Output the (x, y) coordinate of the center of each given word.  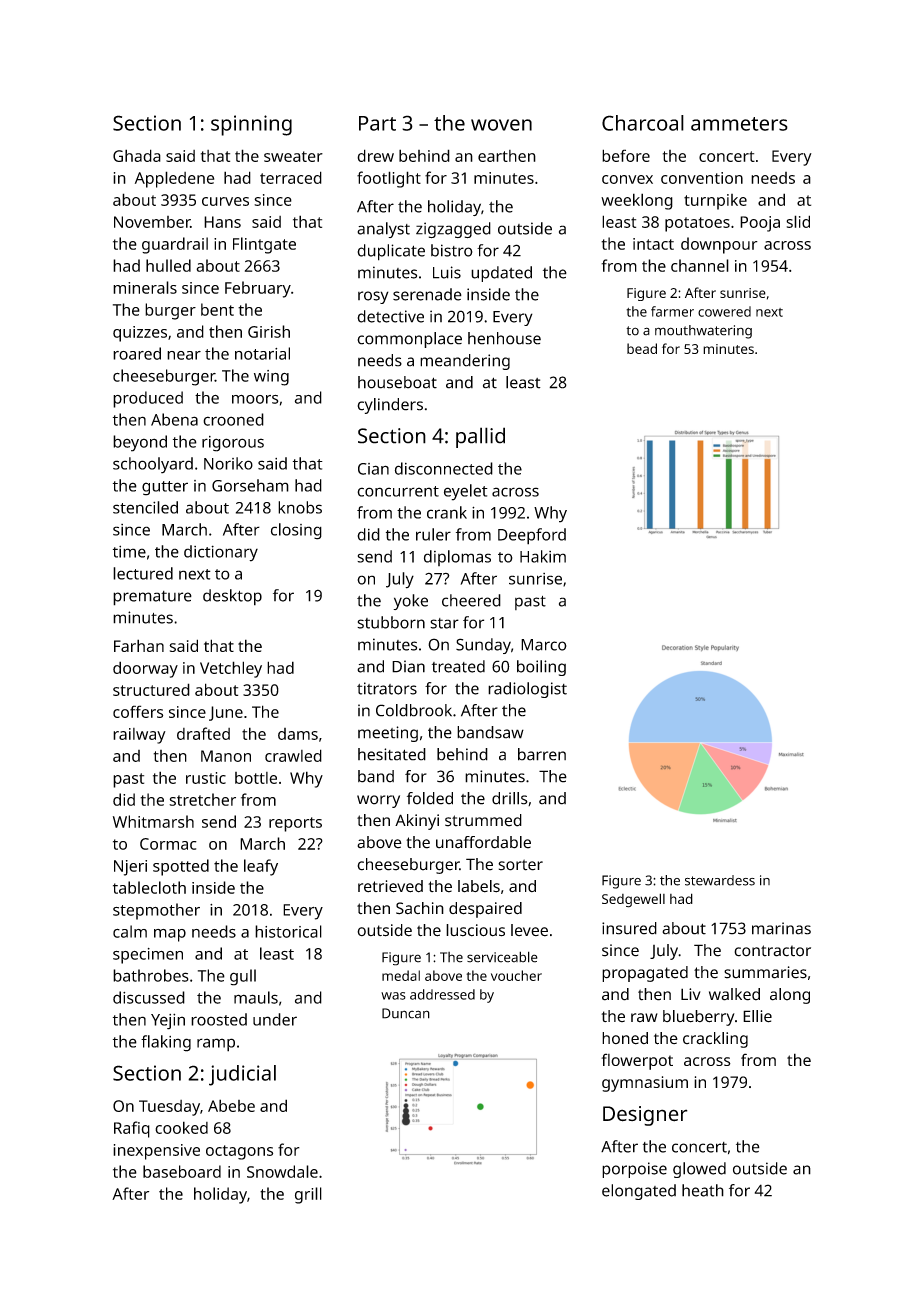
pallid (480, 437)
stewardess (720, 880)
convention (702, 178)
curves (225, 201)
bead (642, 348)
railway (139, 736)
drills (510, 798)
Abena (174, 419)
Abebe (231, 1105)
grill (308, 1195)
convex (627, 179)
